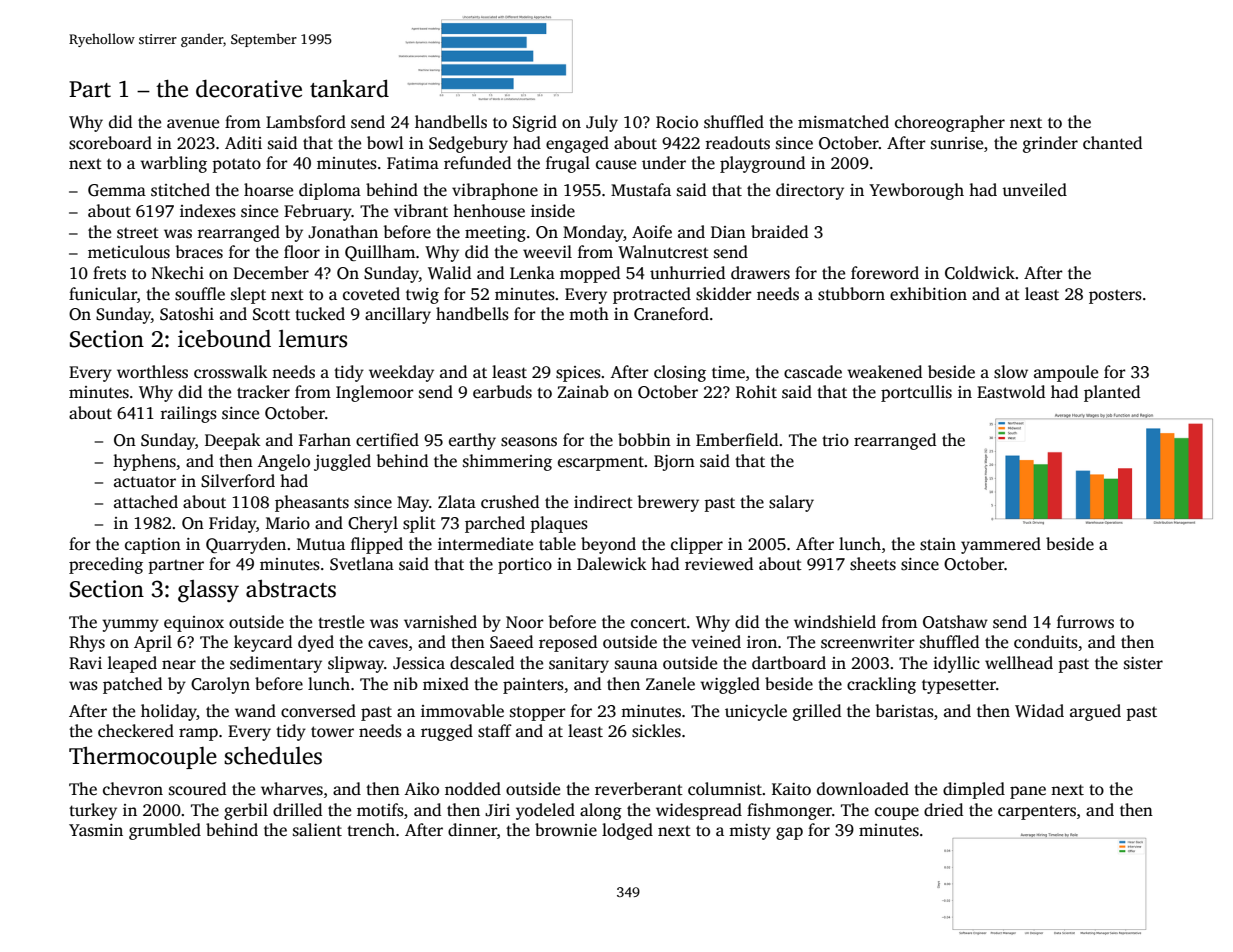 Image resolution: width=1233 pixels, height=952 pixels. Describe the element at coordinates (652, 232) in the image. I see `Aoife` at that location.
